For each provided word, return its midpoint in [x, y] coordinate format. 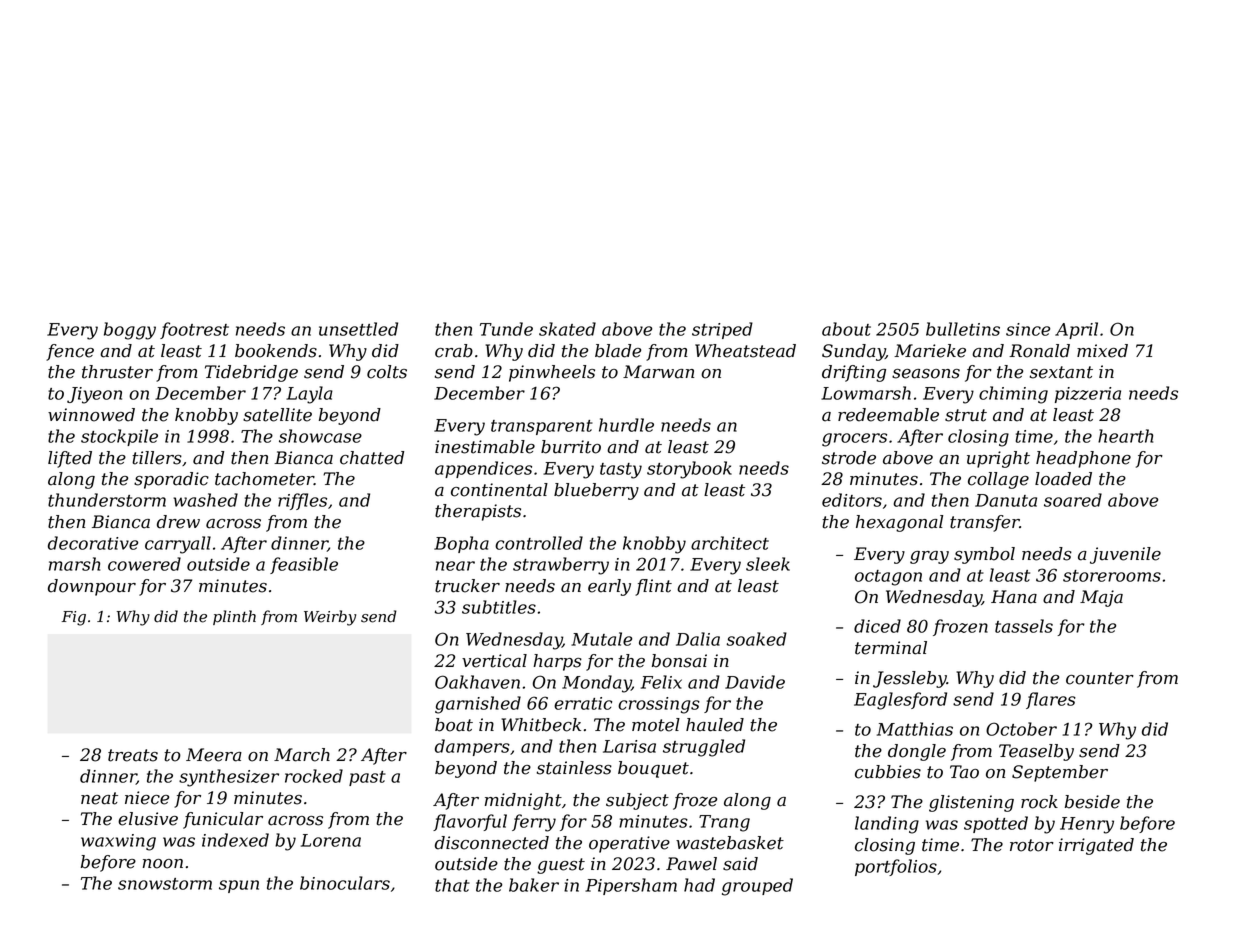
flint [653, 587]
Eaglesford [900, 701]
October [1021, 729]
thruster [117, 372]
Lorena [331, 840]
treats [133, 755]
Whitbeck [541, 725]
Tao [964, 772]
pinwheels [552, 373]
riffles [302, 501]
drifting [854, 373]
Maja [1101, 598]
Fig [74, 618]
